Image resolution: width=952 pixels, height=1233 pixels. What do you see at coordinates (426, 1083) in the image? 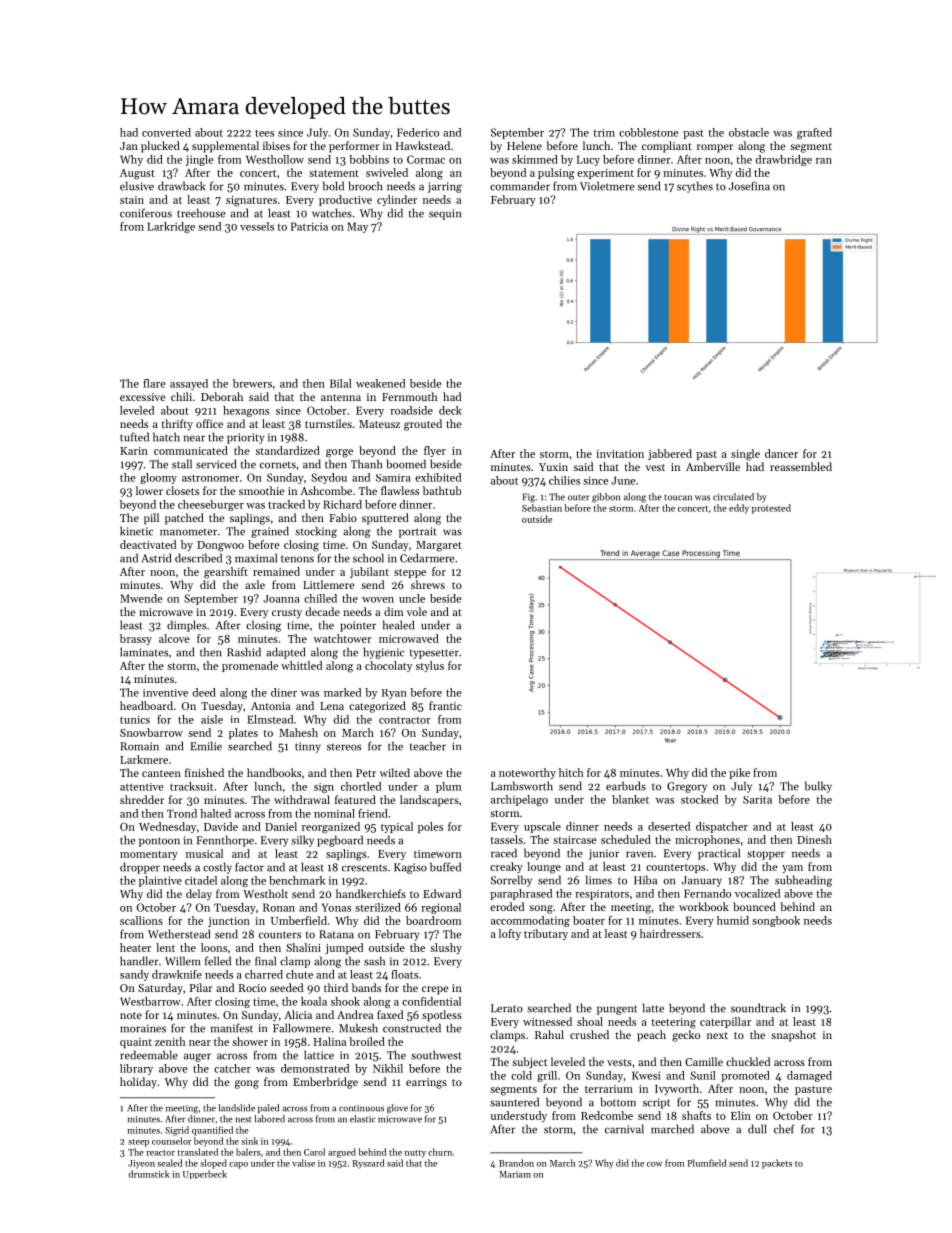
I see `earrings` at bounding box center [426, 1083].
